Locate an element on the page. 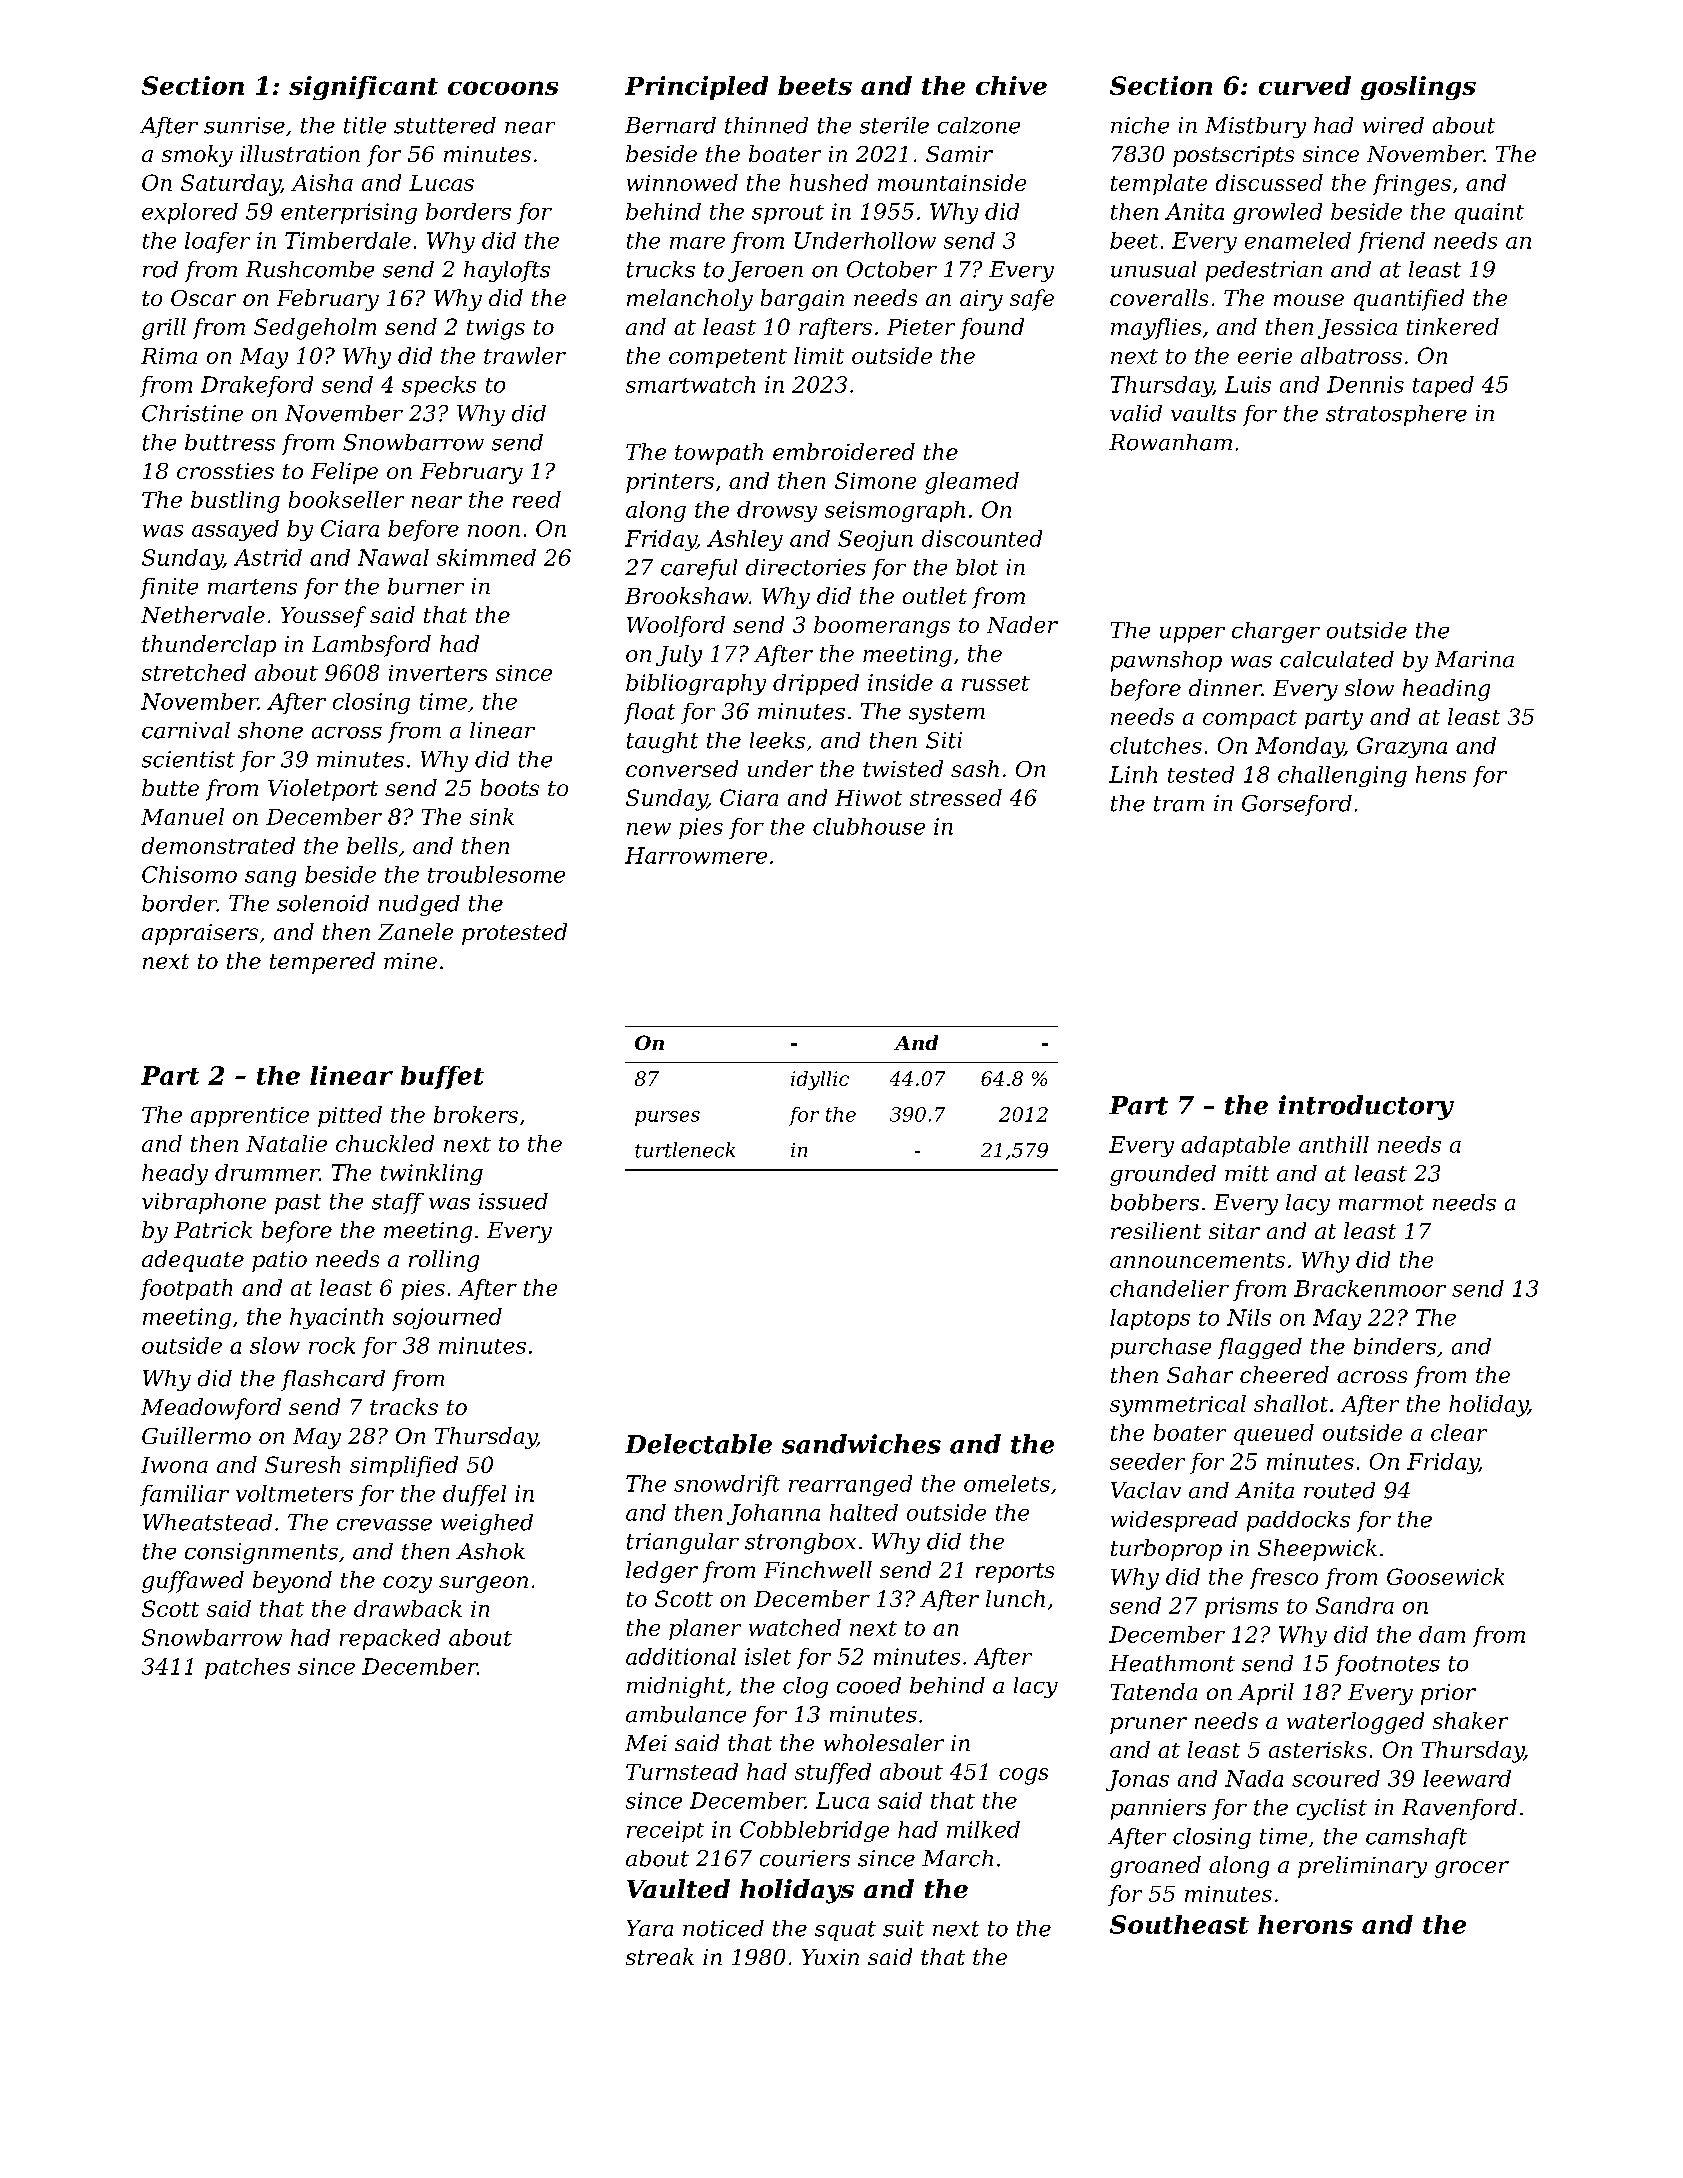  safe is located at coordinates (1032, 300).
